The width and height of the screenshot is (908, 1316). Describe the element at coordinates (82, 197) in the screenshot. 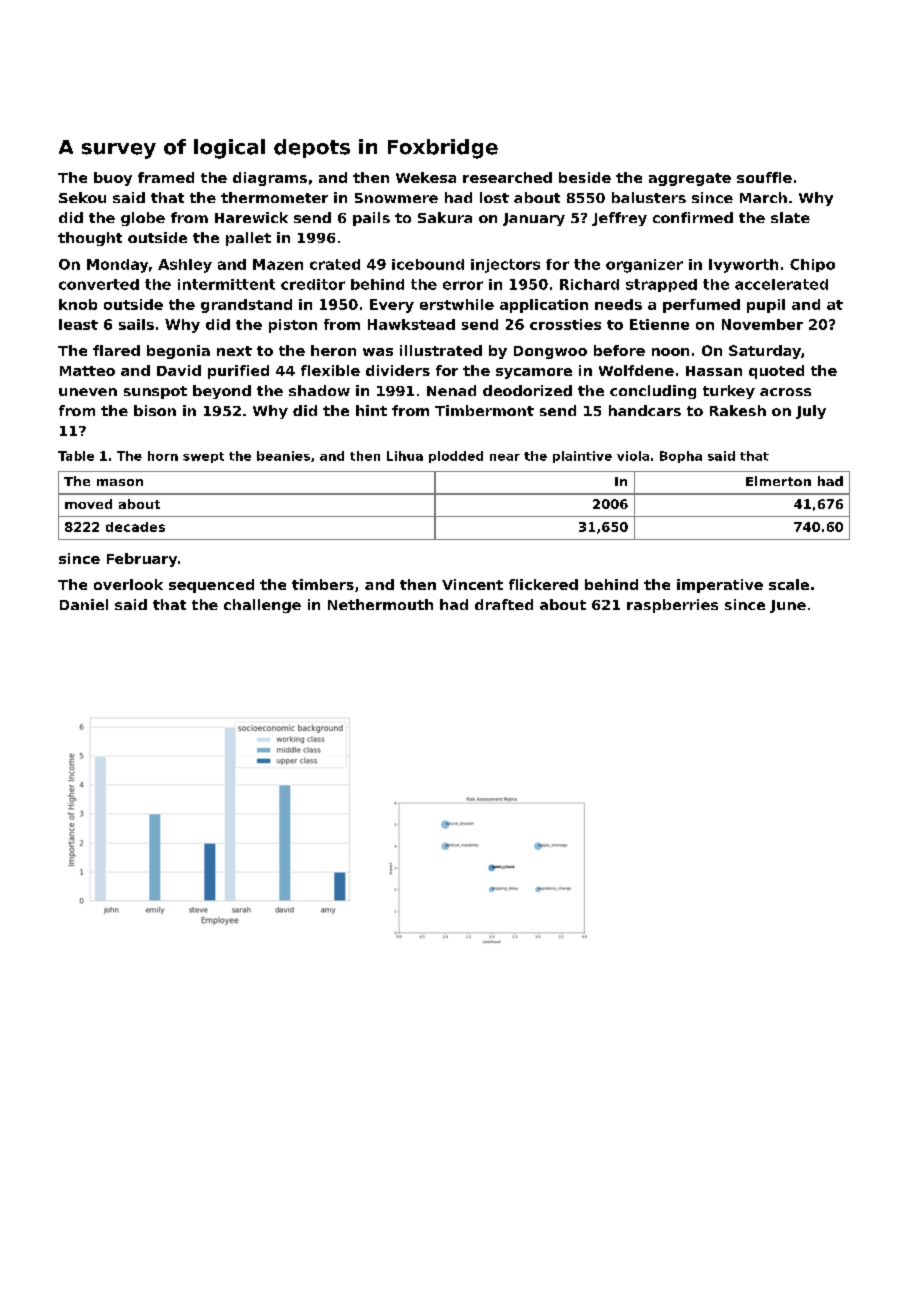

I see `Sekou` at that location.
